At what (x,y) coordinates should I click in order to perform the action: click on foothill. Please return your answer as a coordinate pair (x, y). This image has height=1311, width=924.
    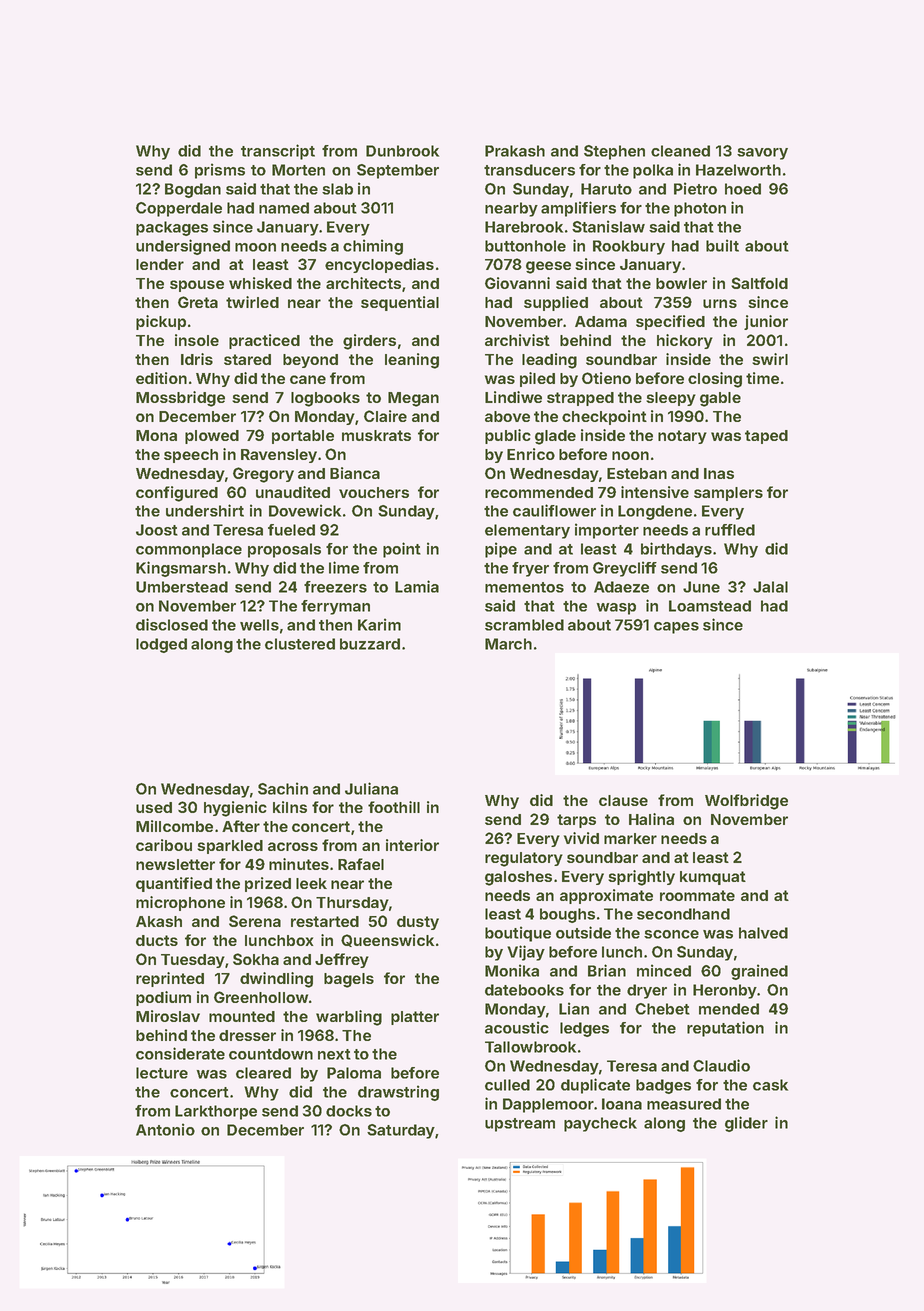
    Looking at the image, I should click on (394, 807).
